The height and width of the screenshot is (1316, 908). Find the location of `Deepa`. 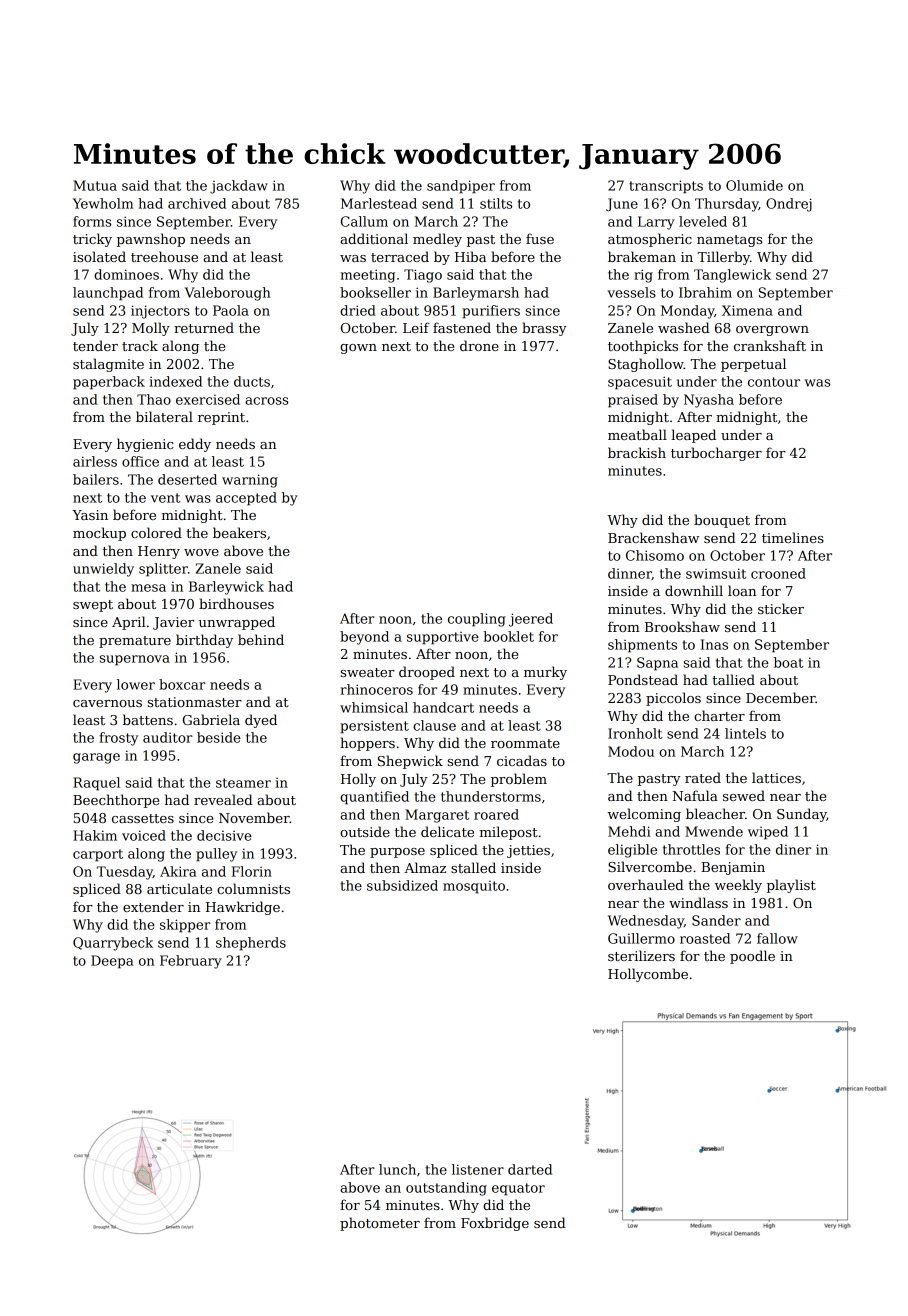

Deepa is located at coordinates (112, 962).
